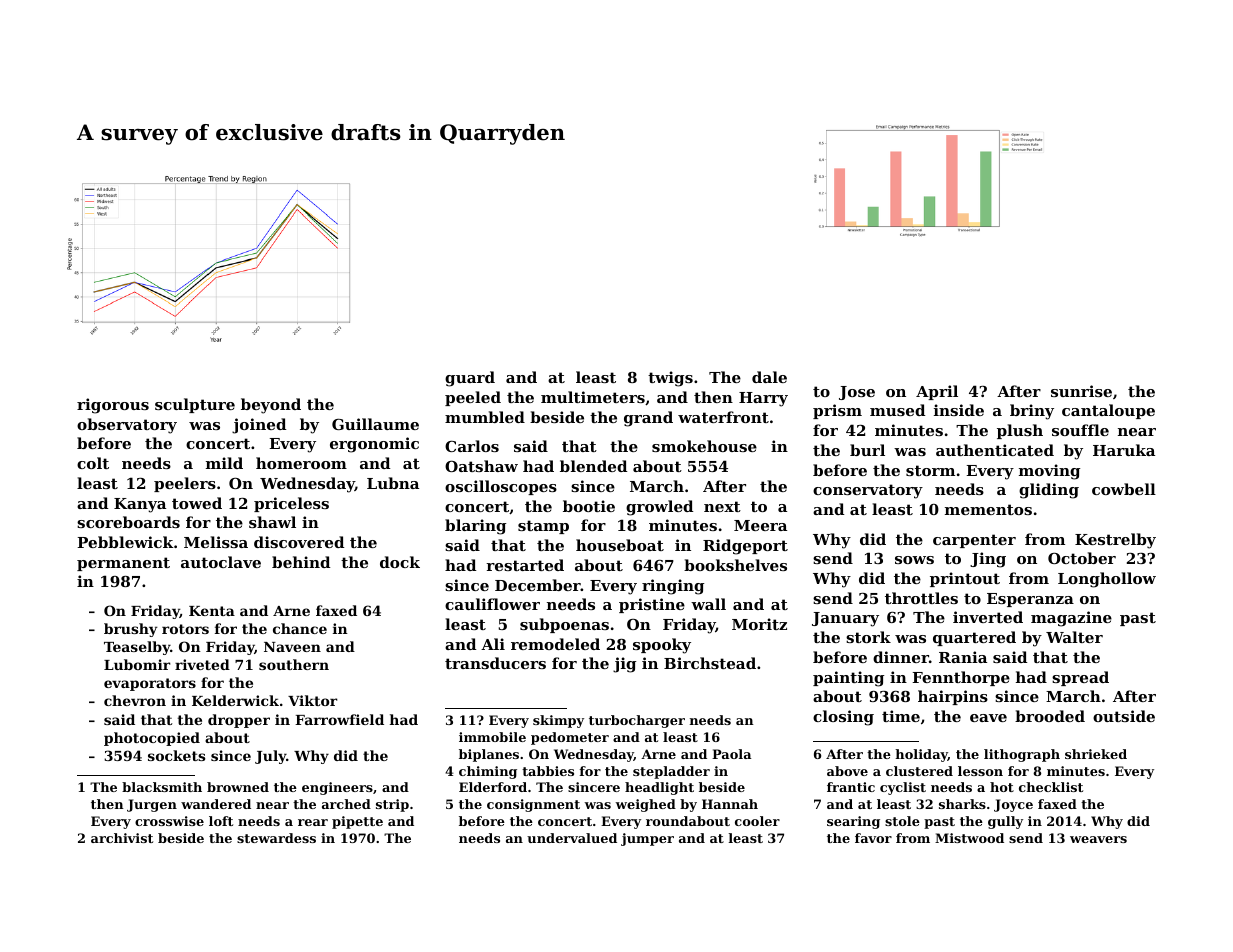  I want to click on Meera, so click(760, 525).
